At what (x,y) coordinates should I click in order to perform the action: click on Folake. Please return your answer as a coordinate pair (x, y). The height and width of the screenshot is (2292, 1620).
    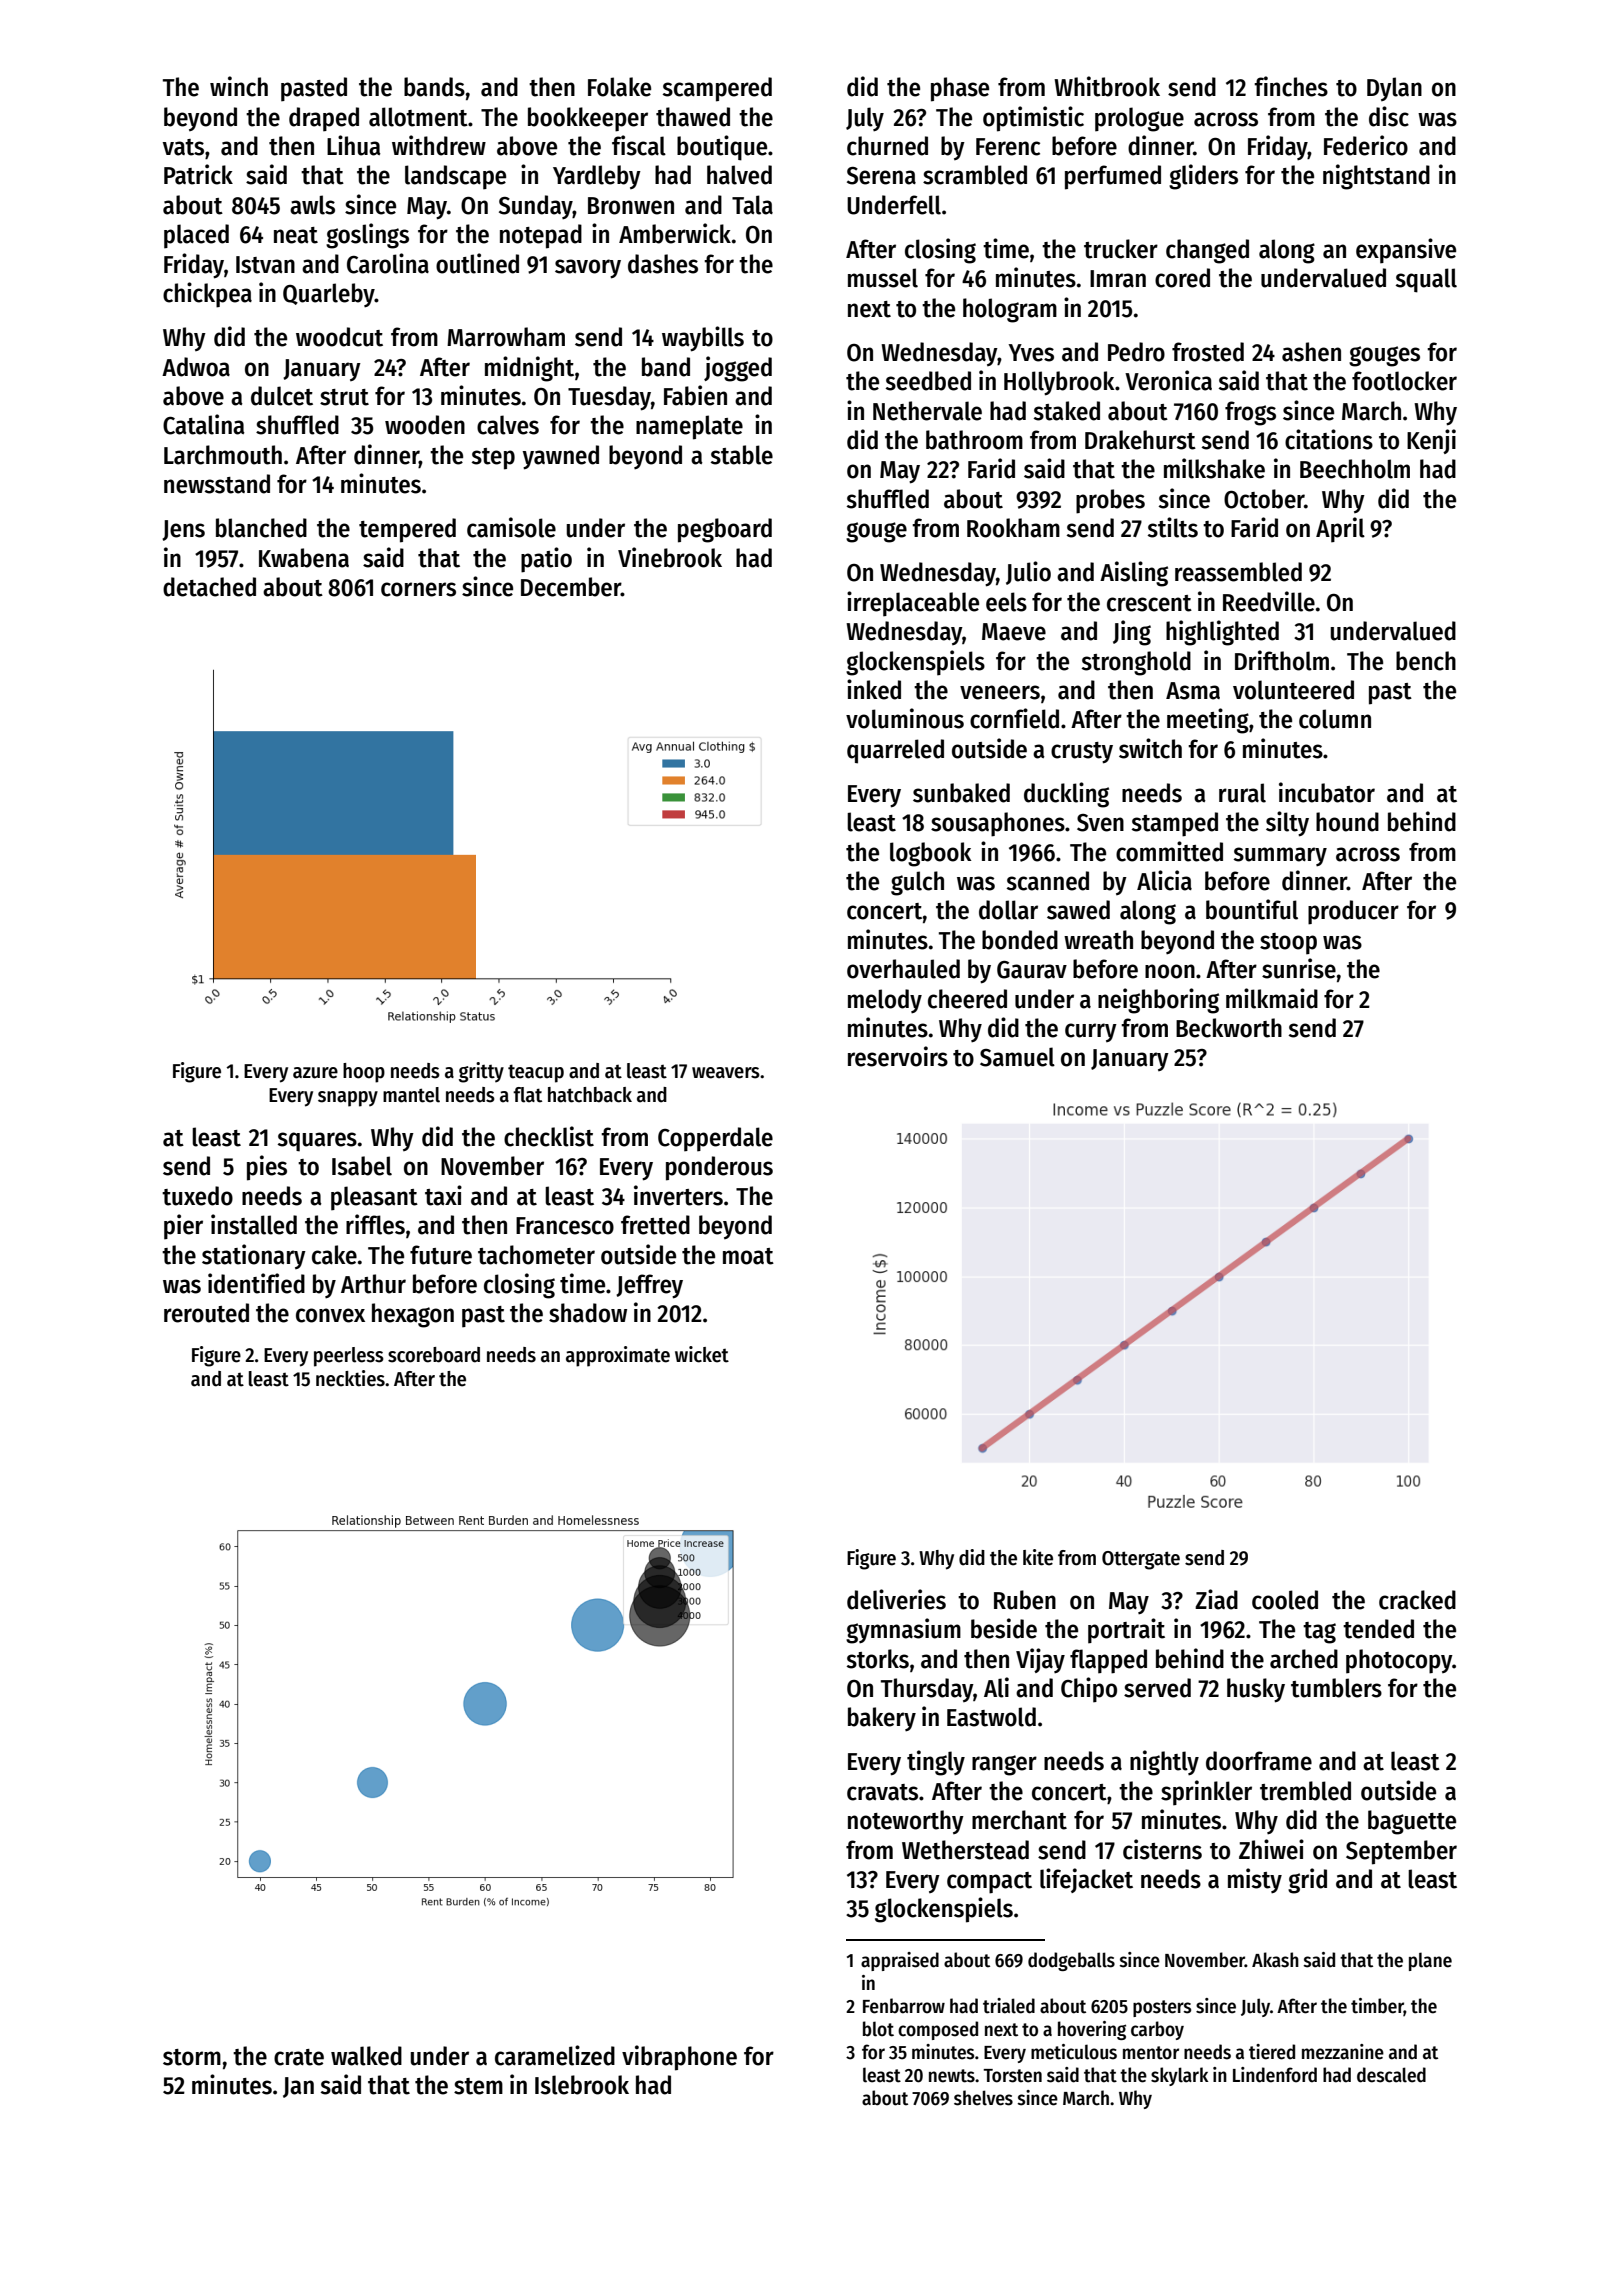
    Looking at the image, I should click on (619, 87).
